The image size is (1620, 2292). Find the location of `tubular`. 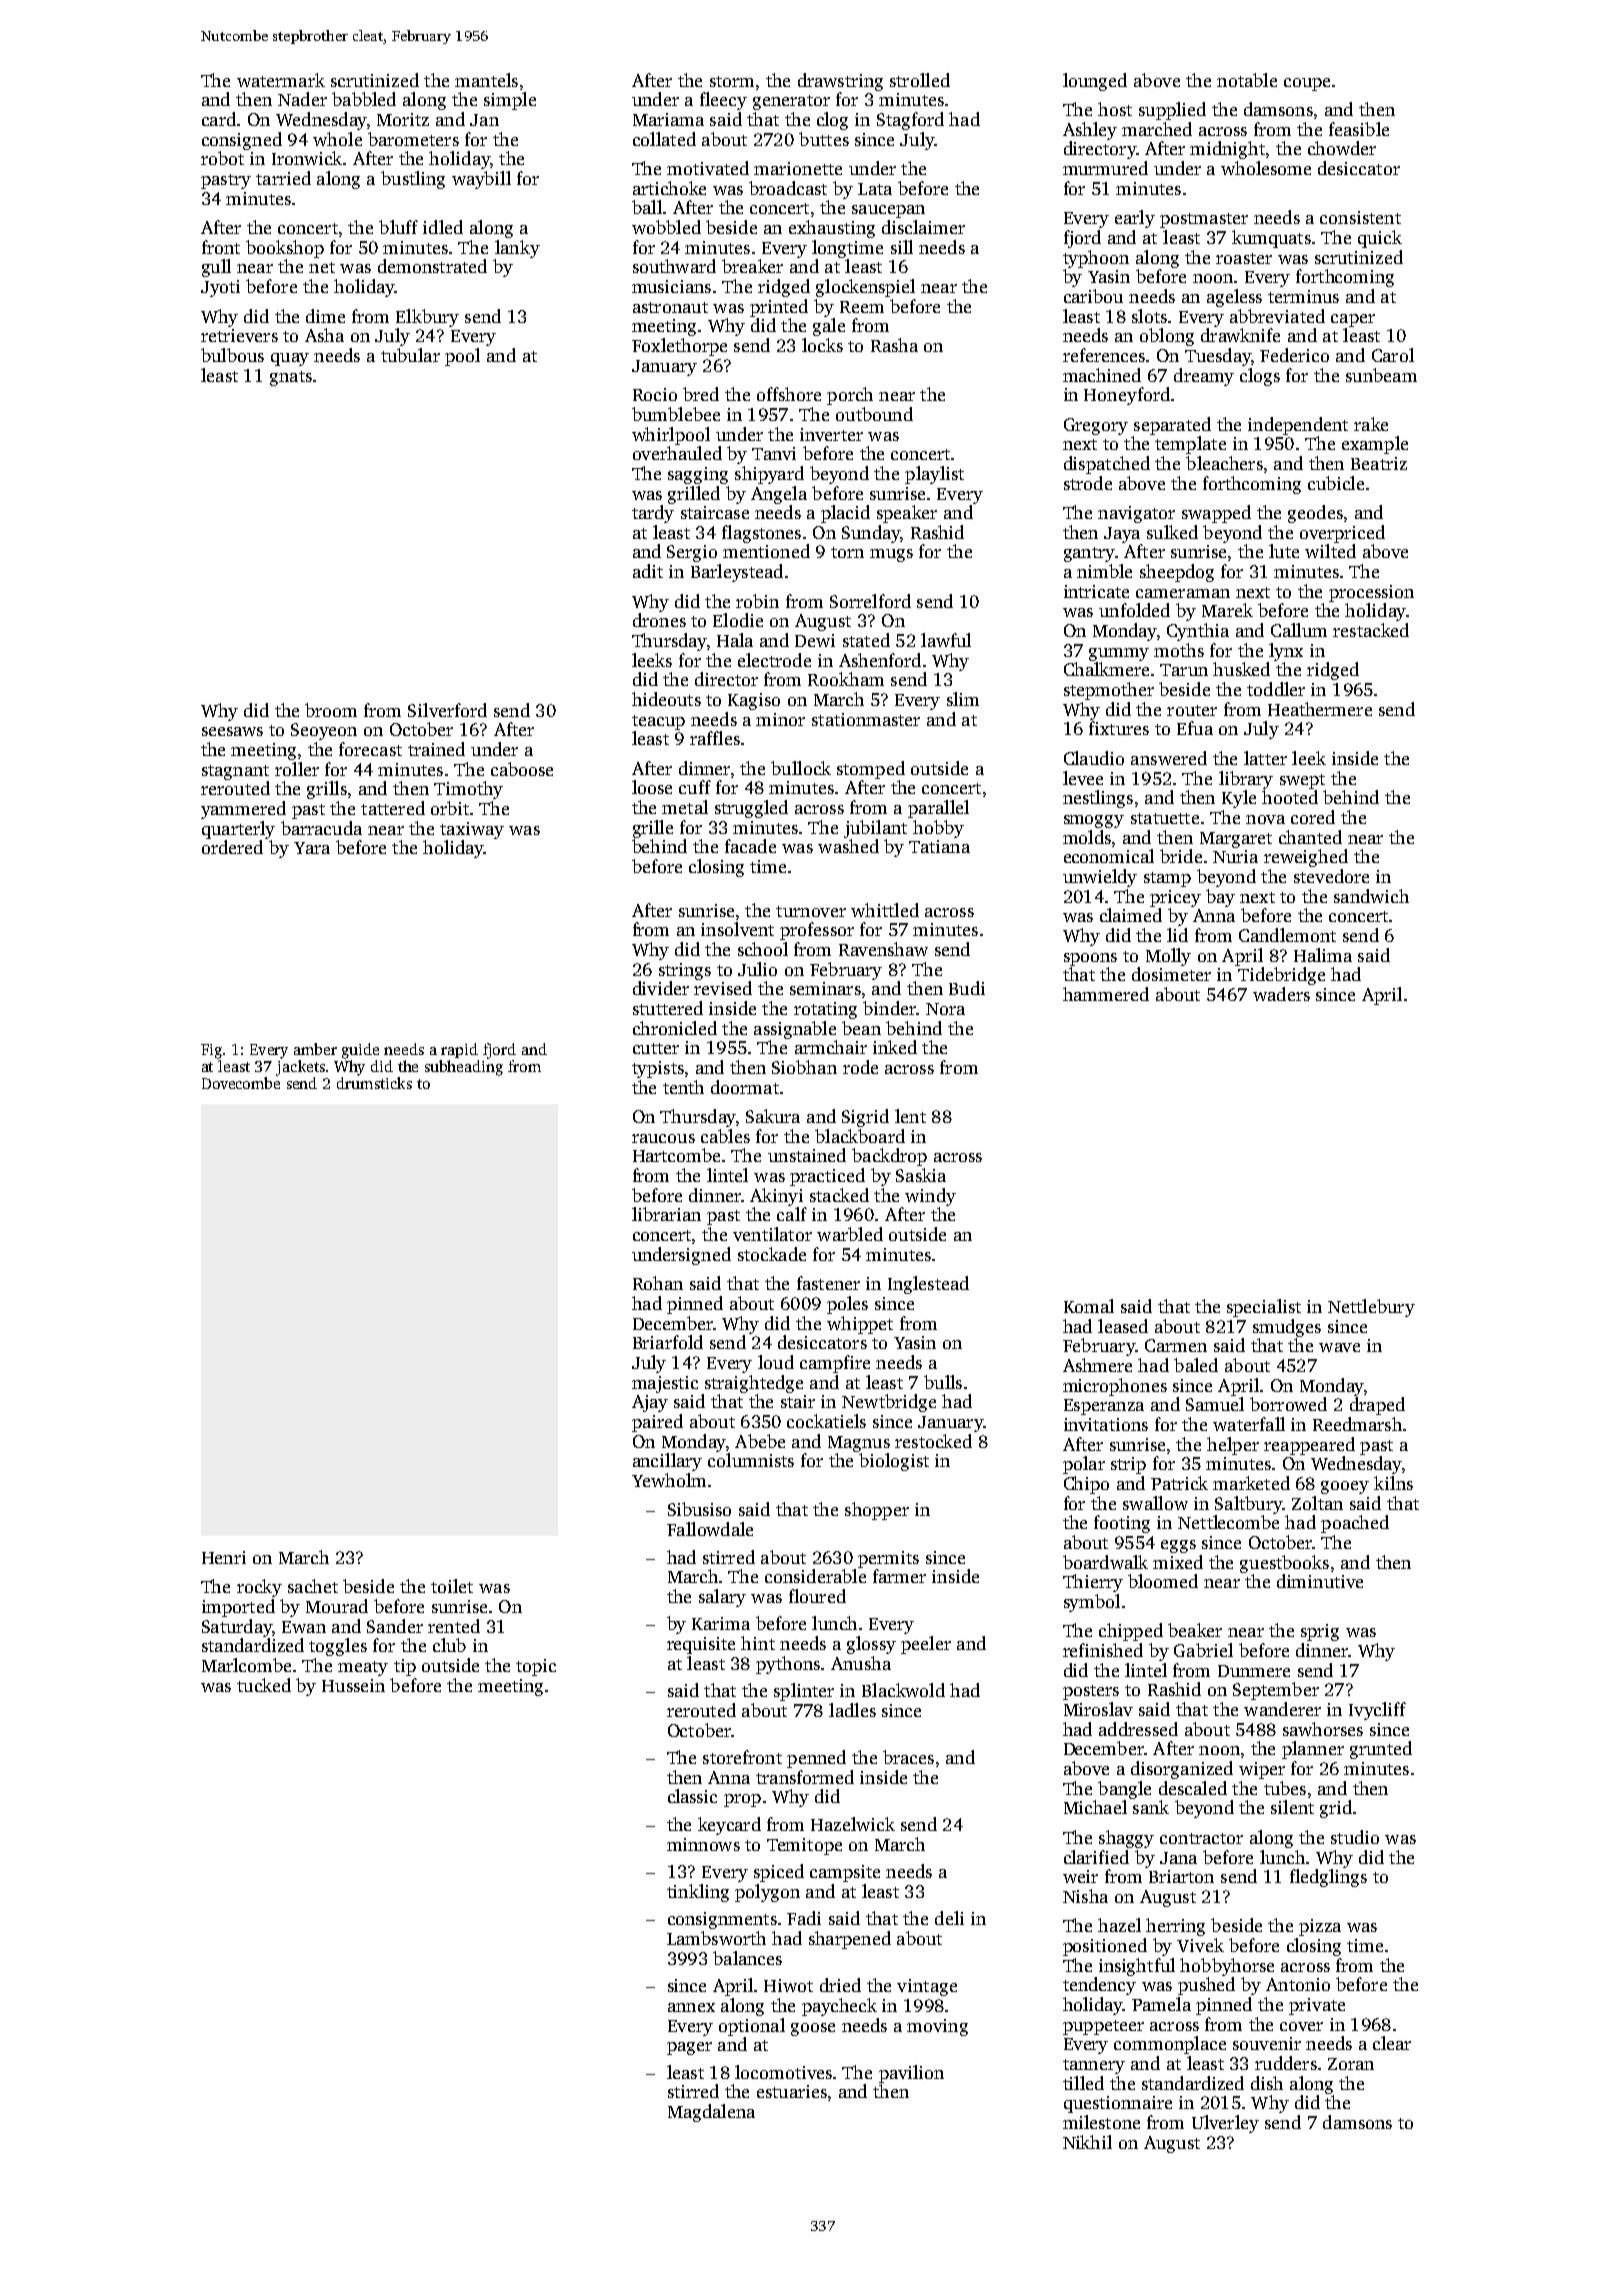

tubular is located at coordinates (410, 355).
